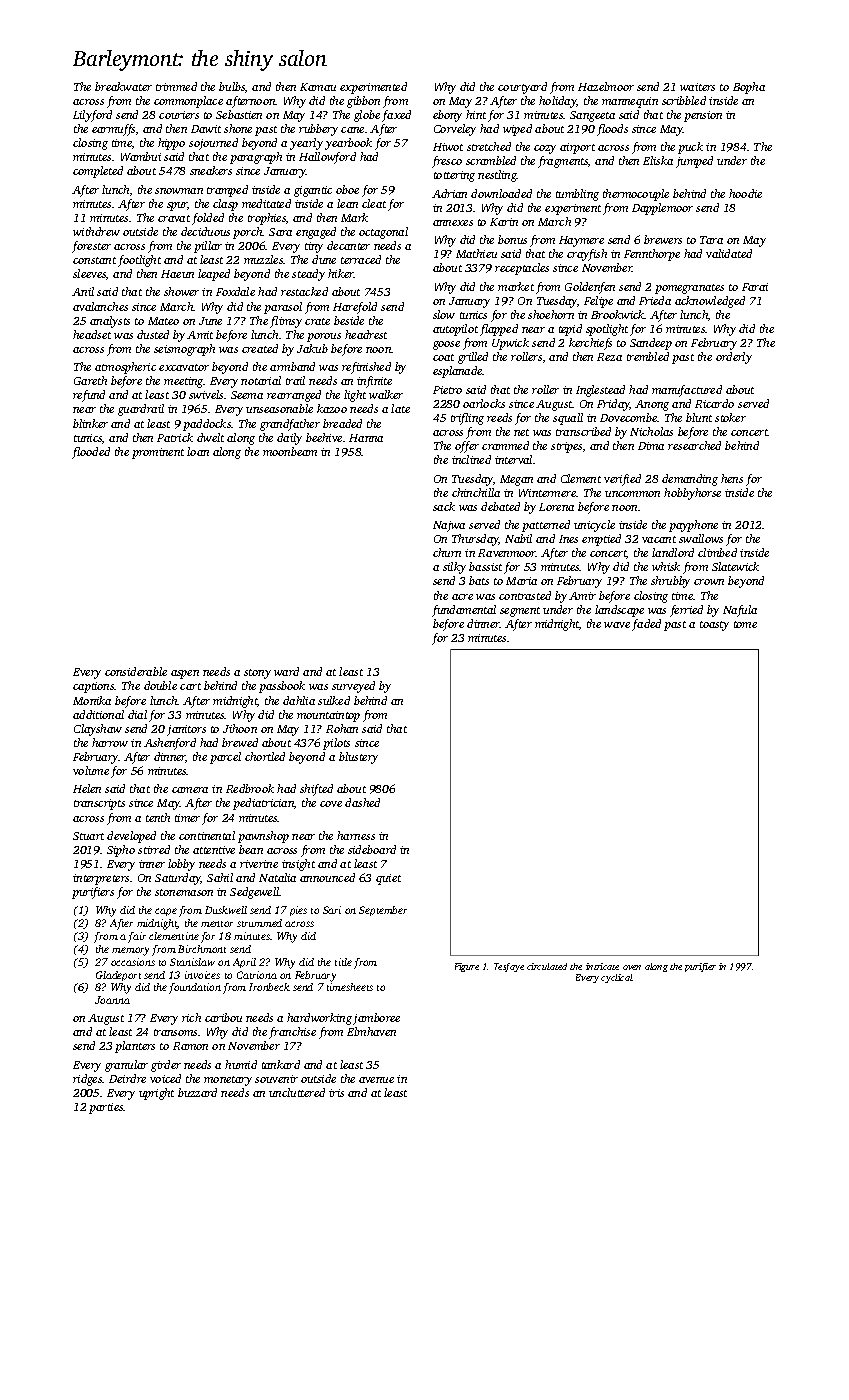  Describe the element at coordinates (90, 380) in the document. I see `Gareth` at that location.
